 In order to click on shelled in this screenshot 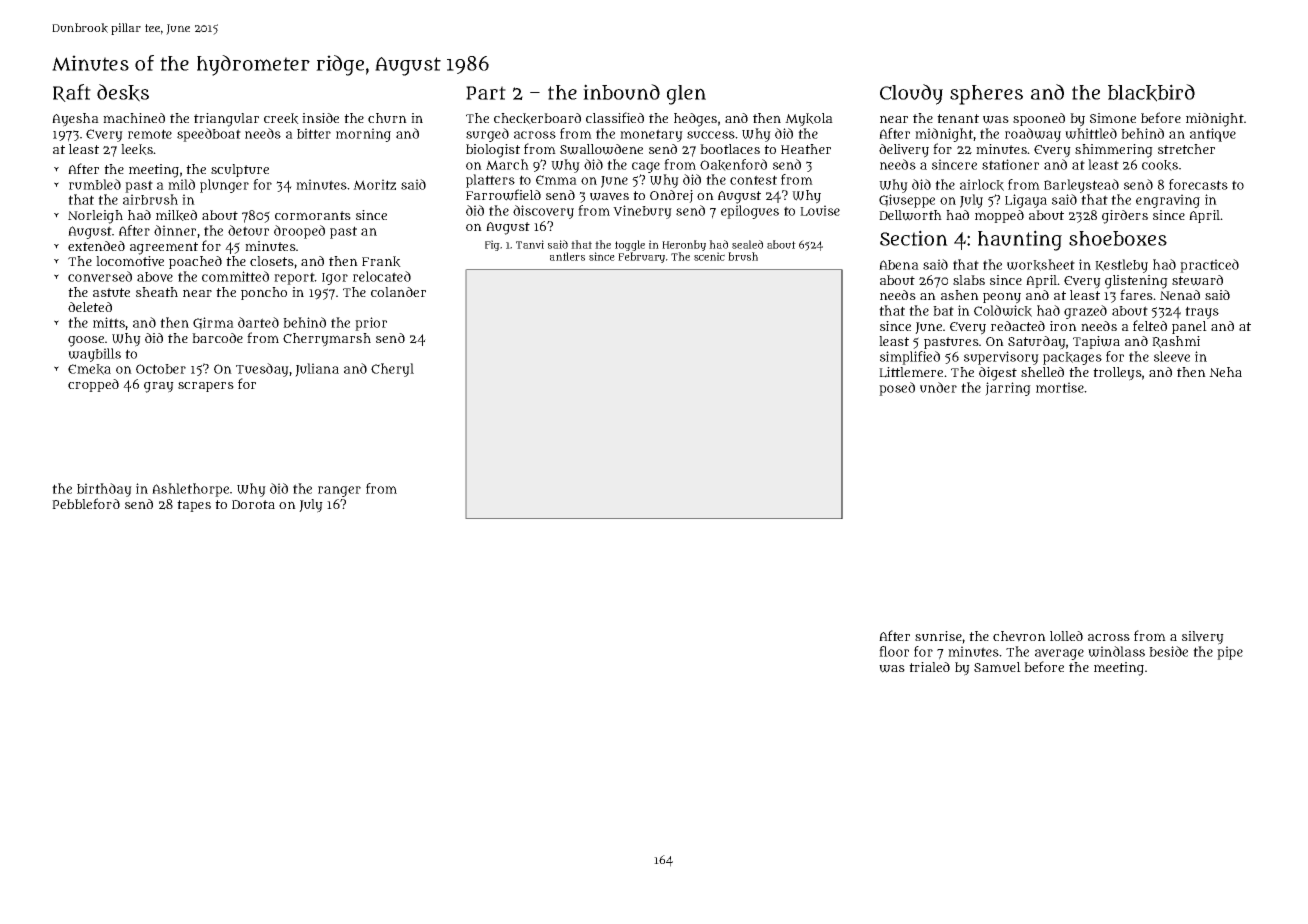, I will do `click(1042, 372)`.
